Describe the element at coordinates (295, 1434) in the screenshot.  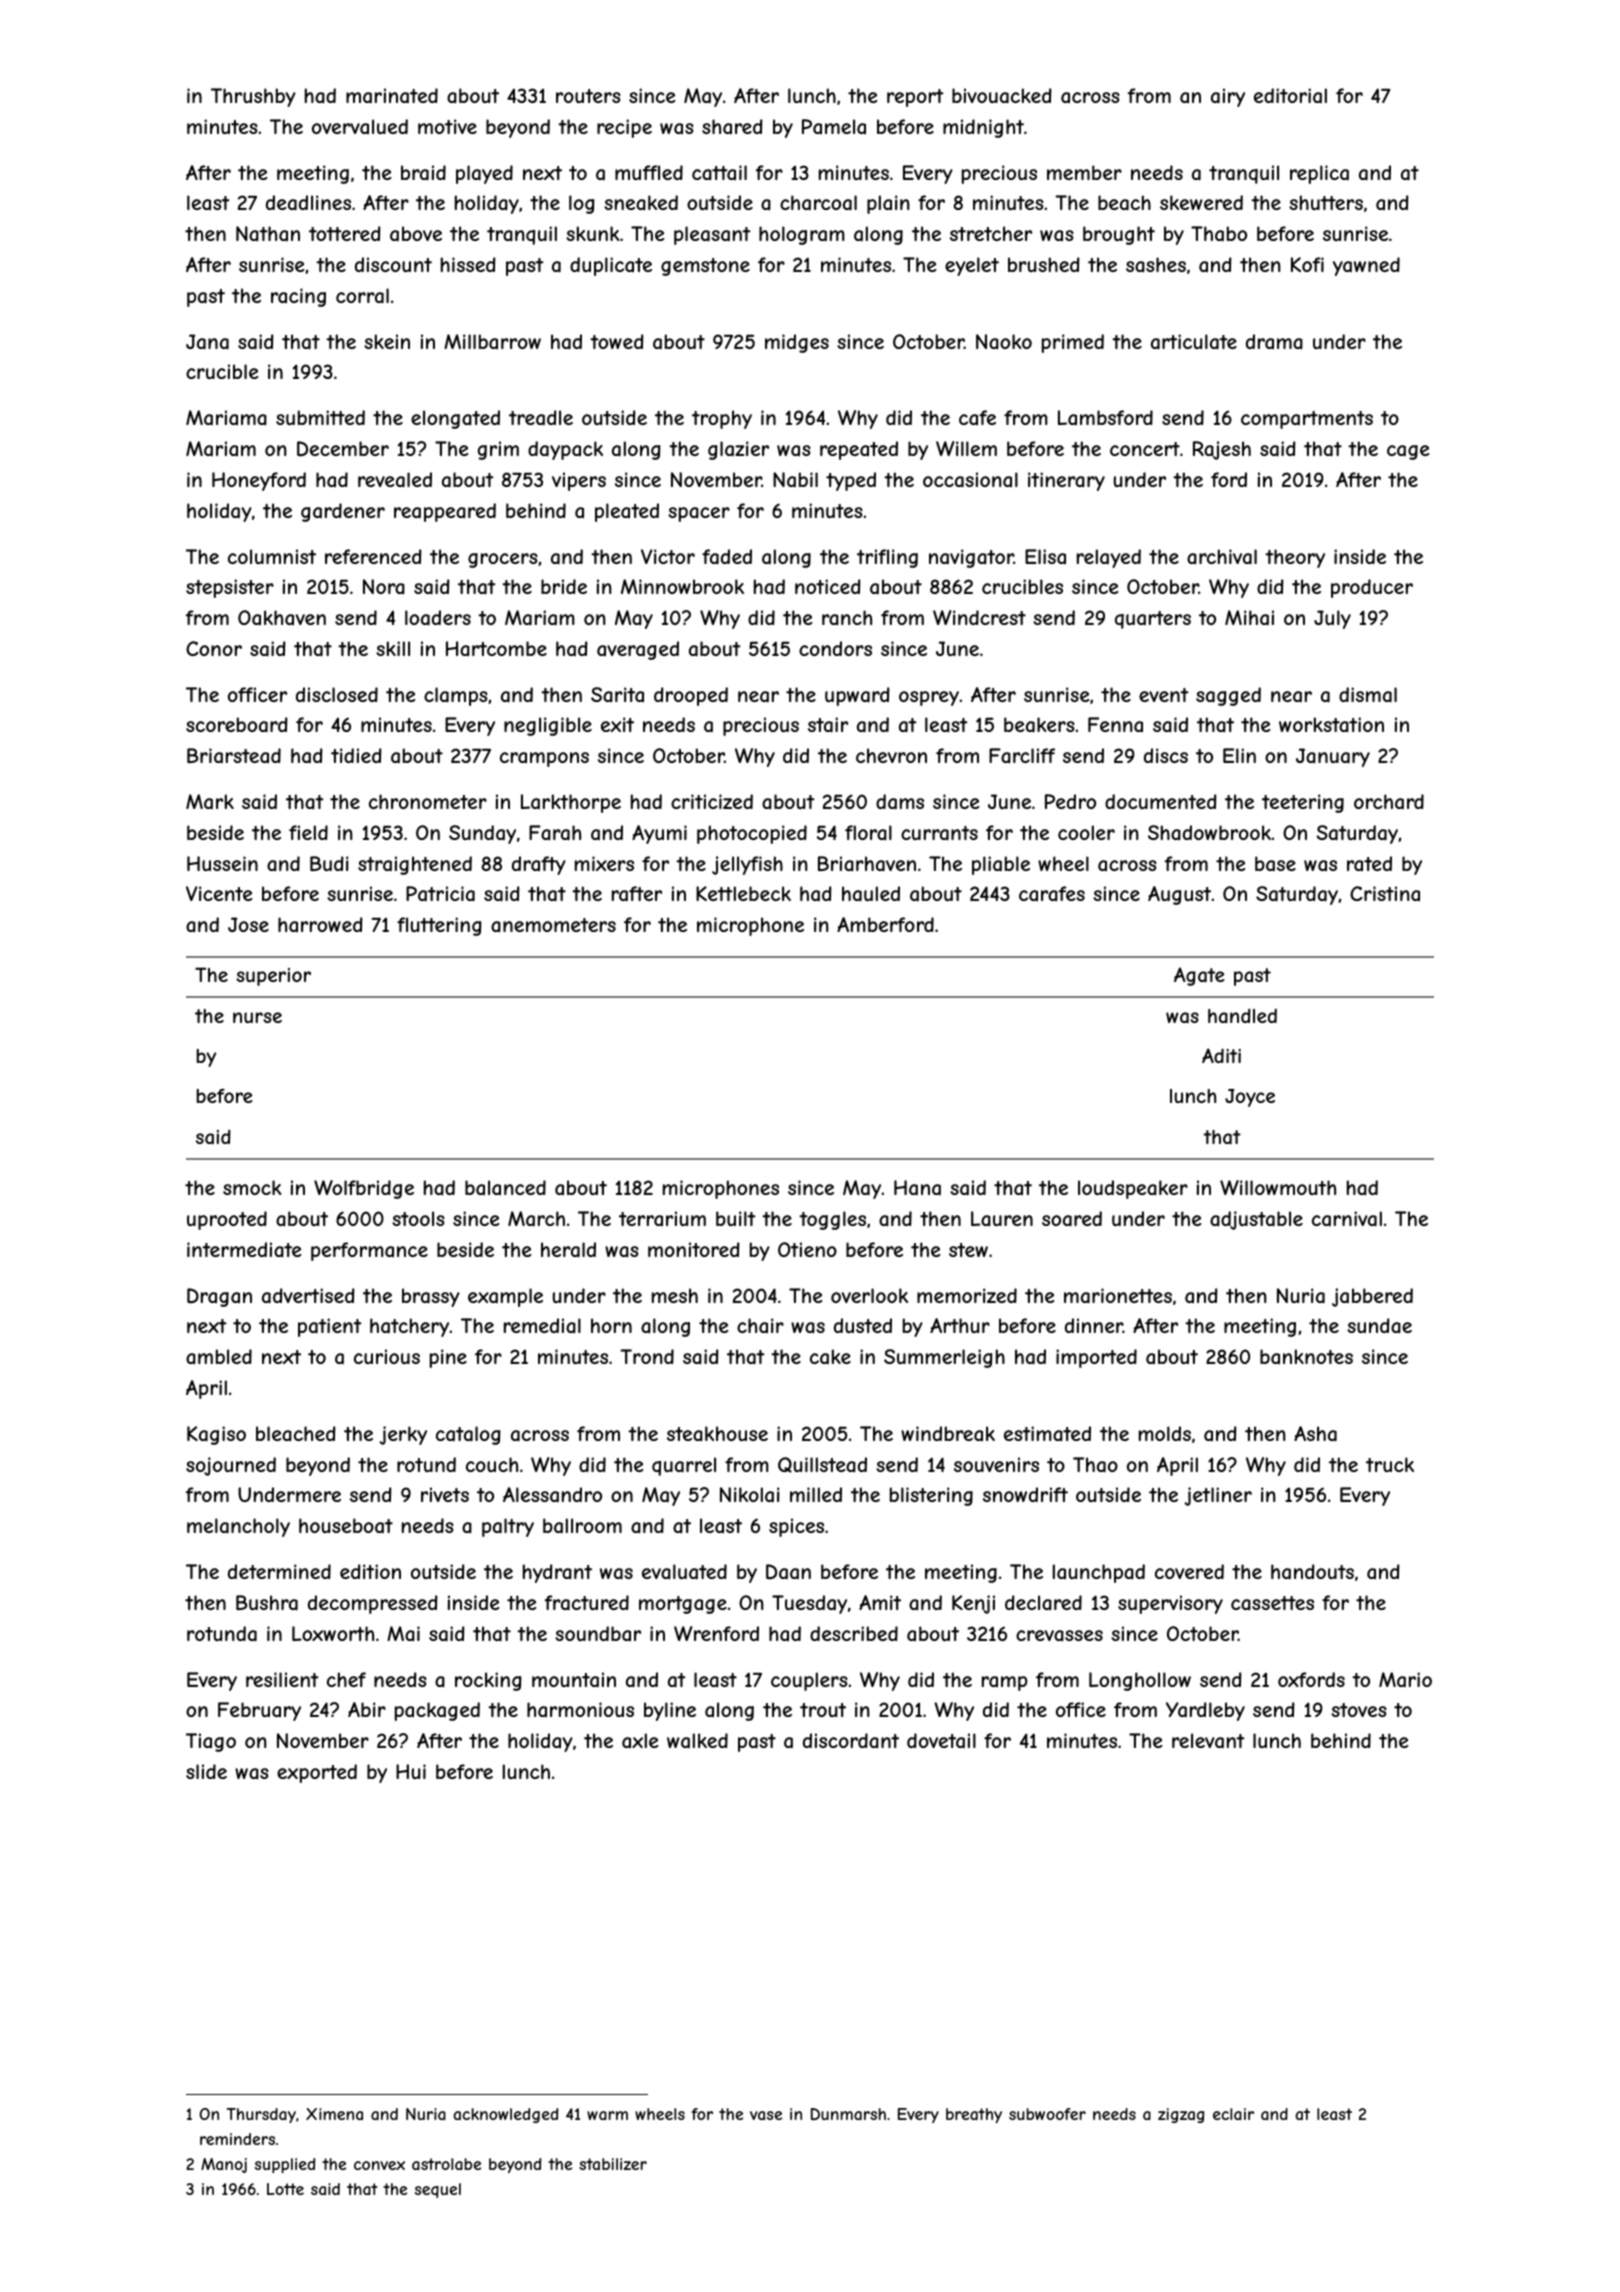
I see `bleached` at that location.
